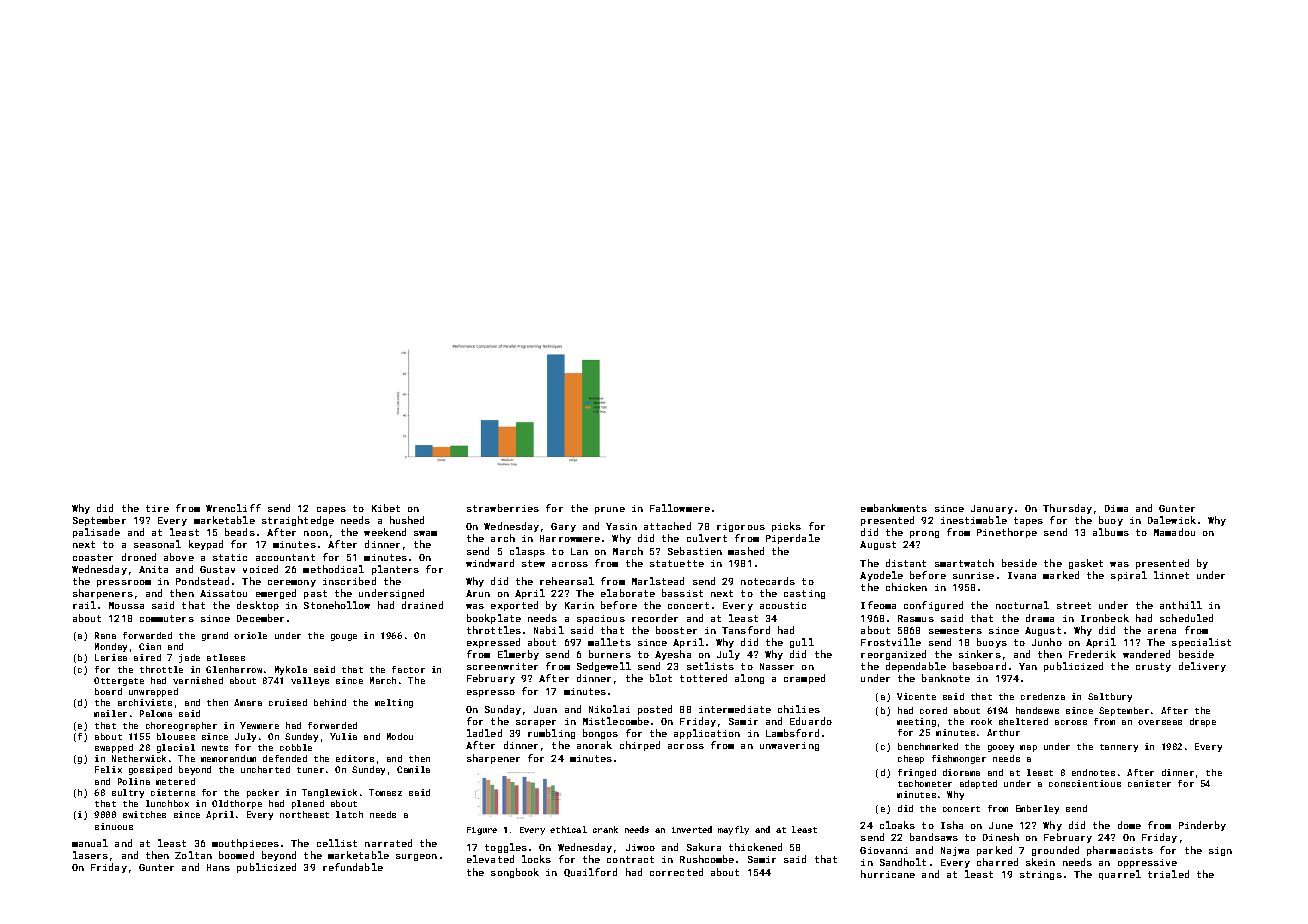 The width and height of the screenshot is (1308, 924). I want to click on seasonal, so click(157, 544).
